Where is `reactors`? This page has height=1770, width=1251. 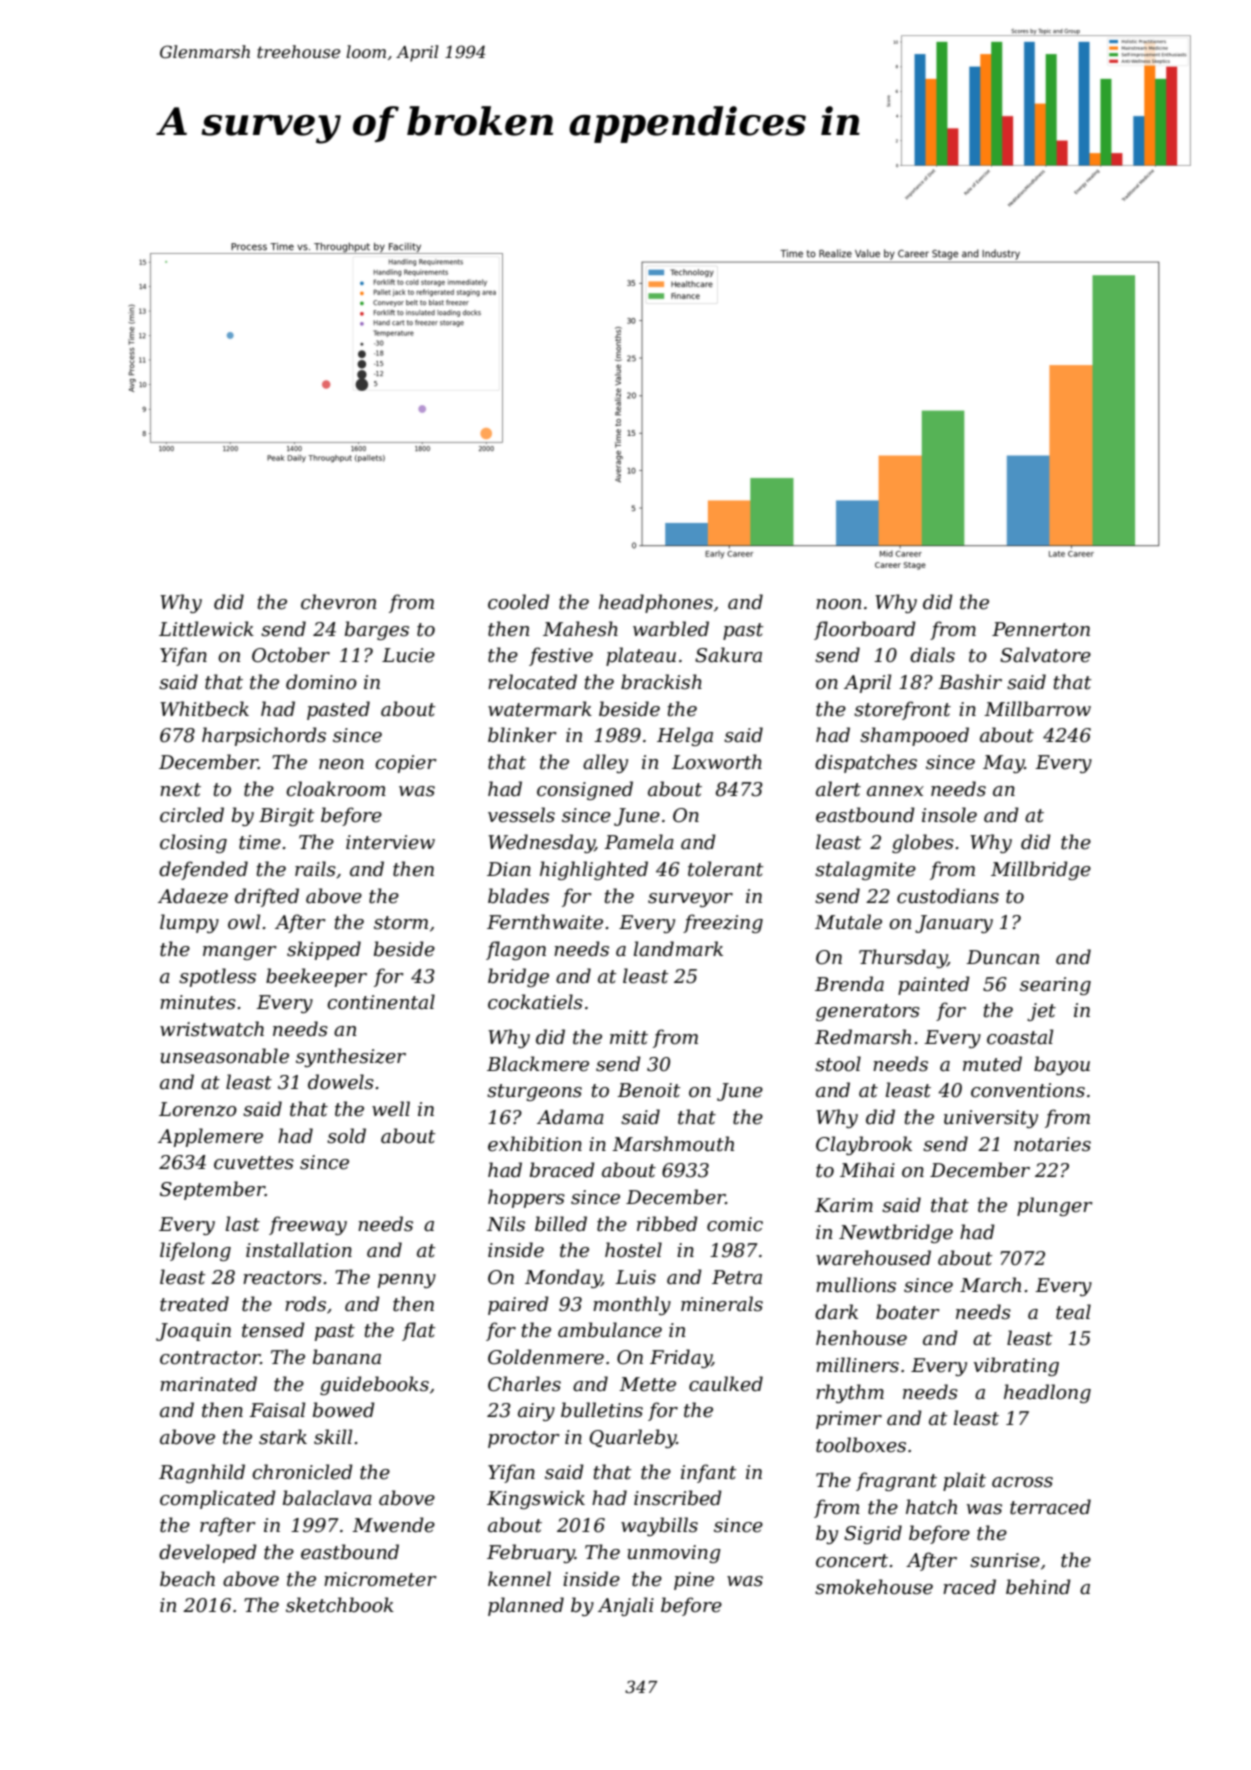 reactors is located at coordinates (282, 1278).
